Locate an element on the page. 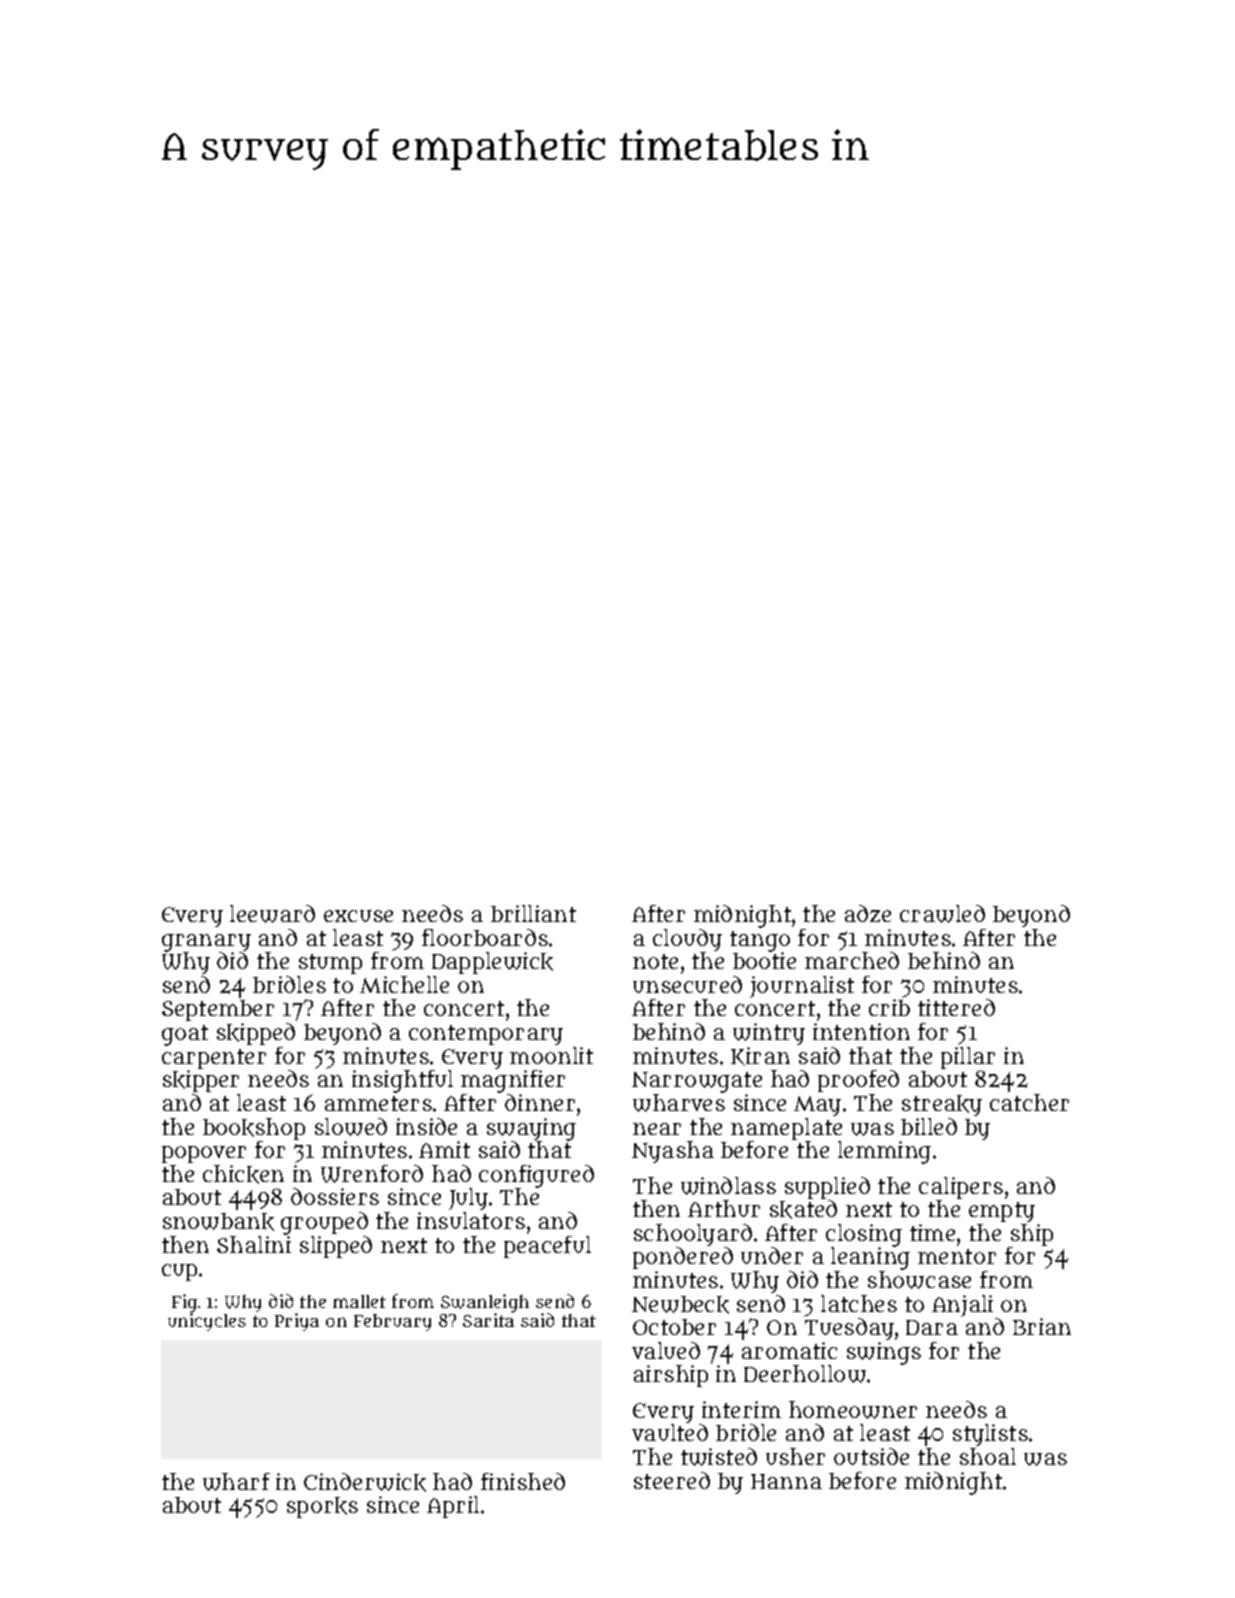  Brian is located at coordinates (1042, 1326).
